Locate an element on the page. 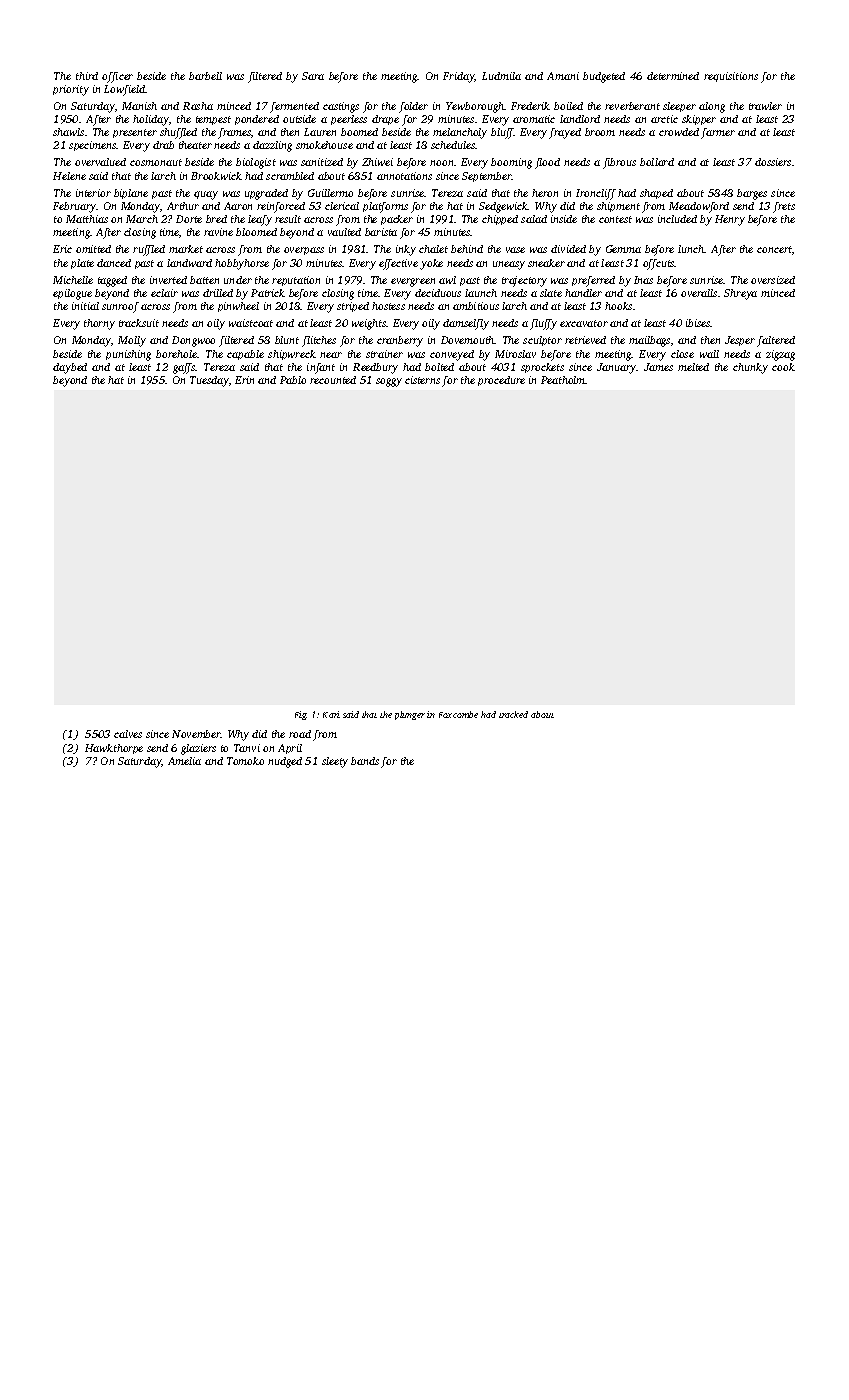 The height and width of the image is (1400, 849). dossiers is located at coordinates (773, 162).
